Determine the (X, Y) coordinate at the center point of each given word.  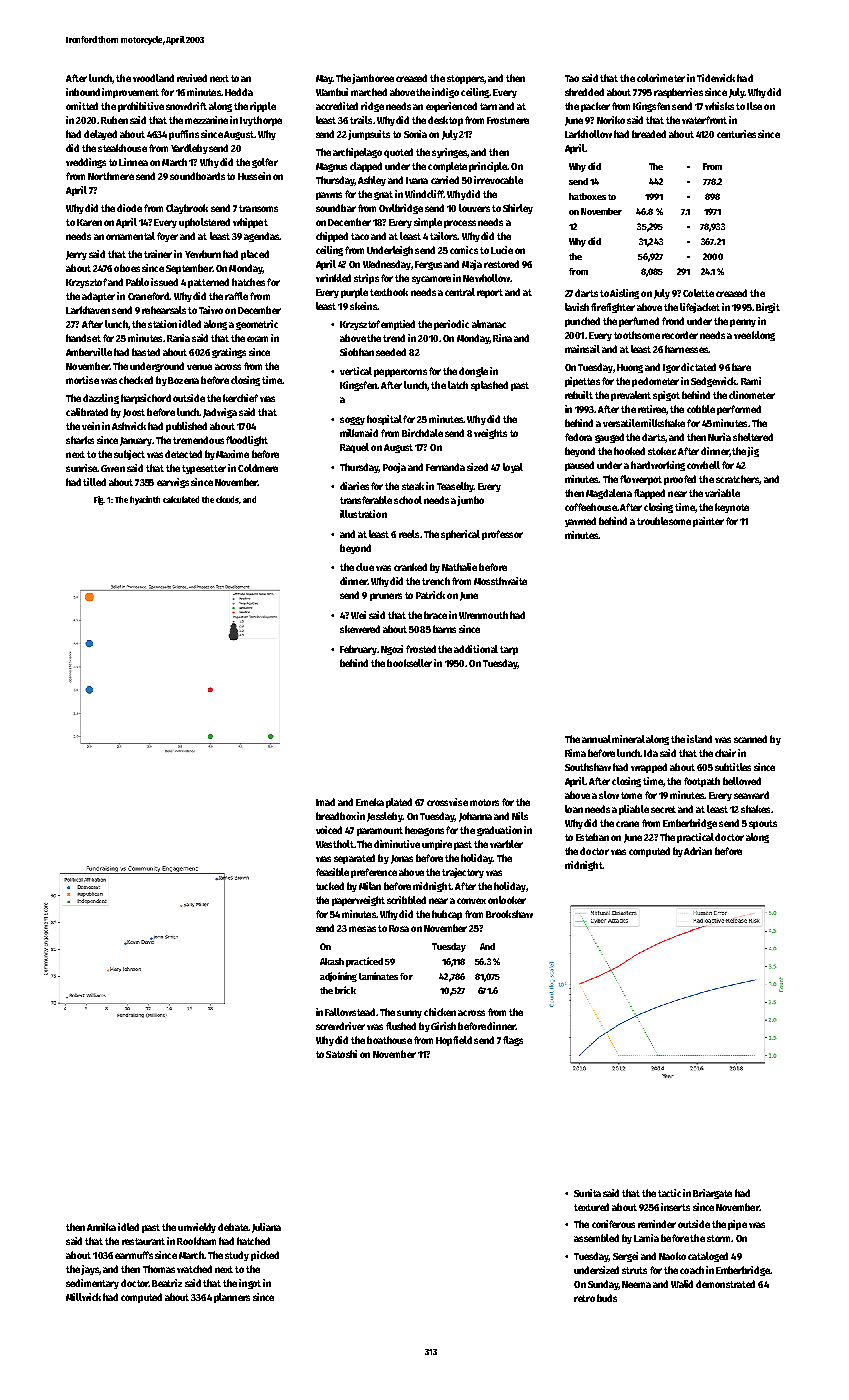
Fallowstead (350, 1012)
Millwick (83, 1297)
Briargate (712, 1194)
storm (718, 1238)
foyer (167, 237)
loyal (513, 468)
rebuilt (579, 395)
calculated (181, 499)
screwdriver (340, 1026)
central (460, 292)
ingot (250, 1284)
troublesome (664, 521)
